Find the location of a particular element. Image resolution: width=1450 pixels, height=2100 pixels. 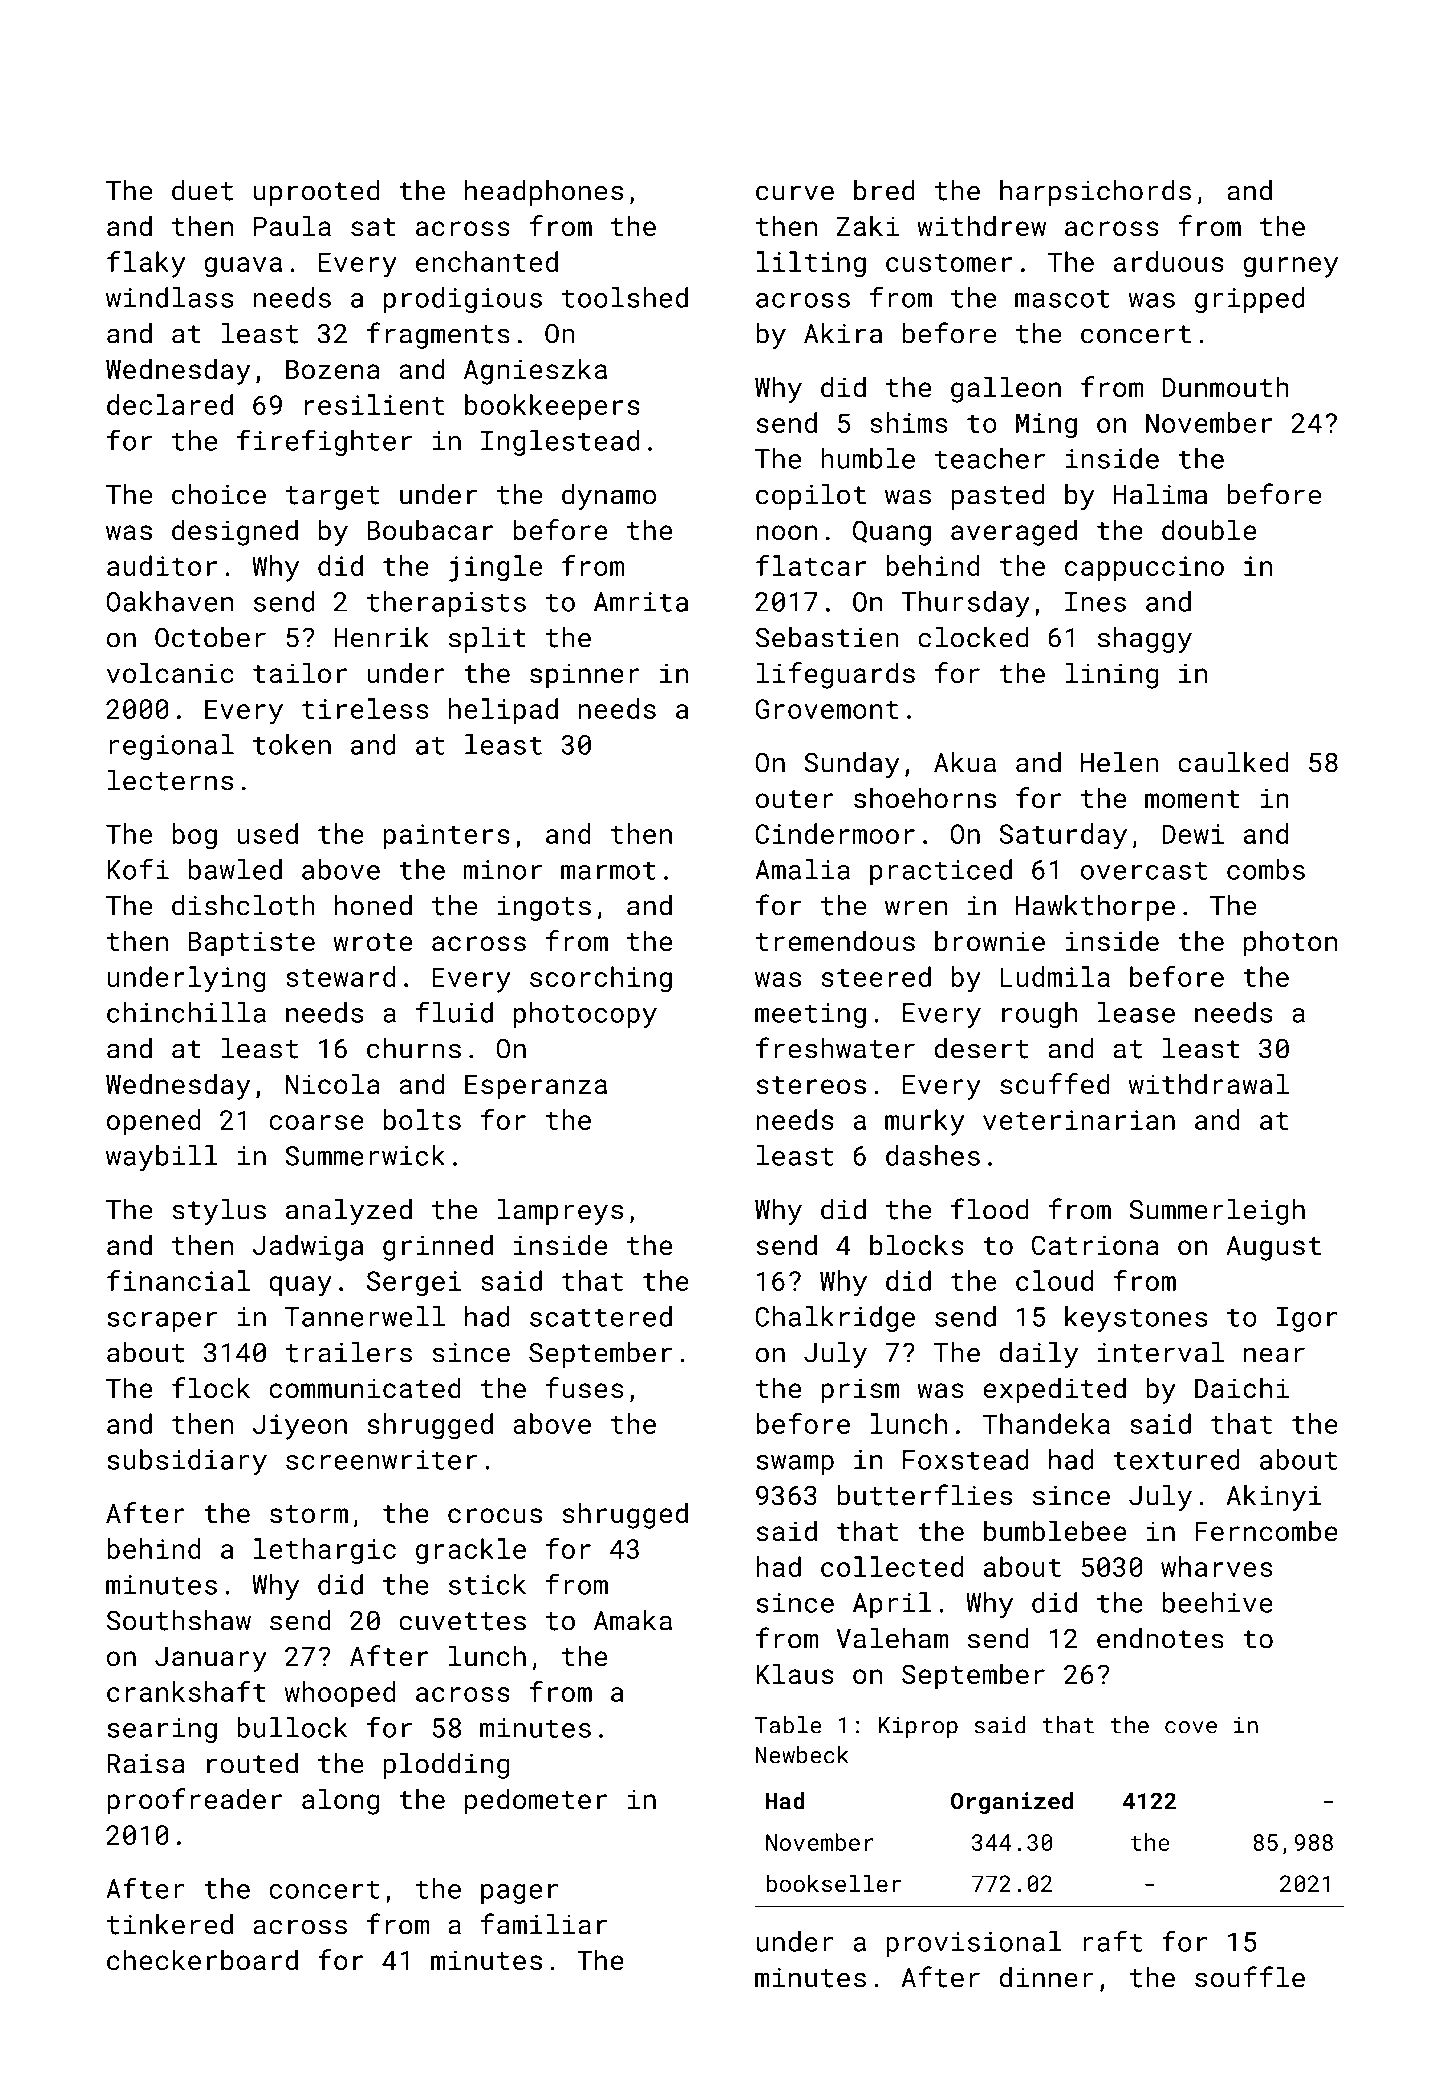

target is located at coordinates (332, 498).
